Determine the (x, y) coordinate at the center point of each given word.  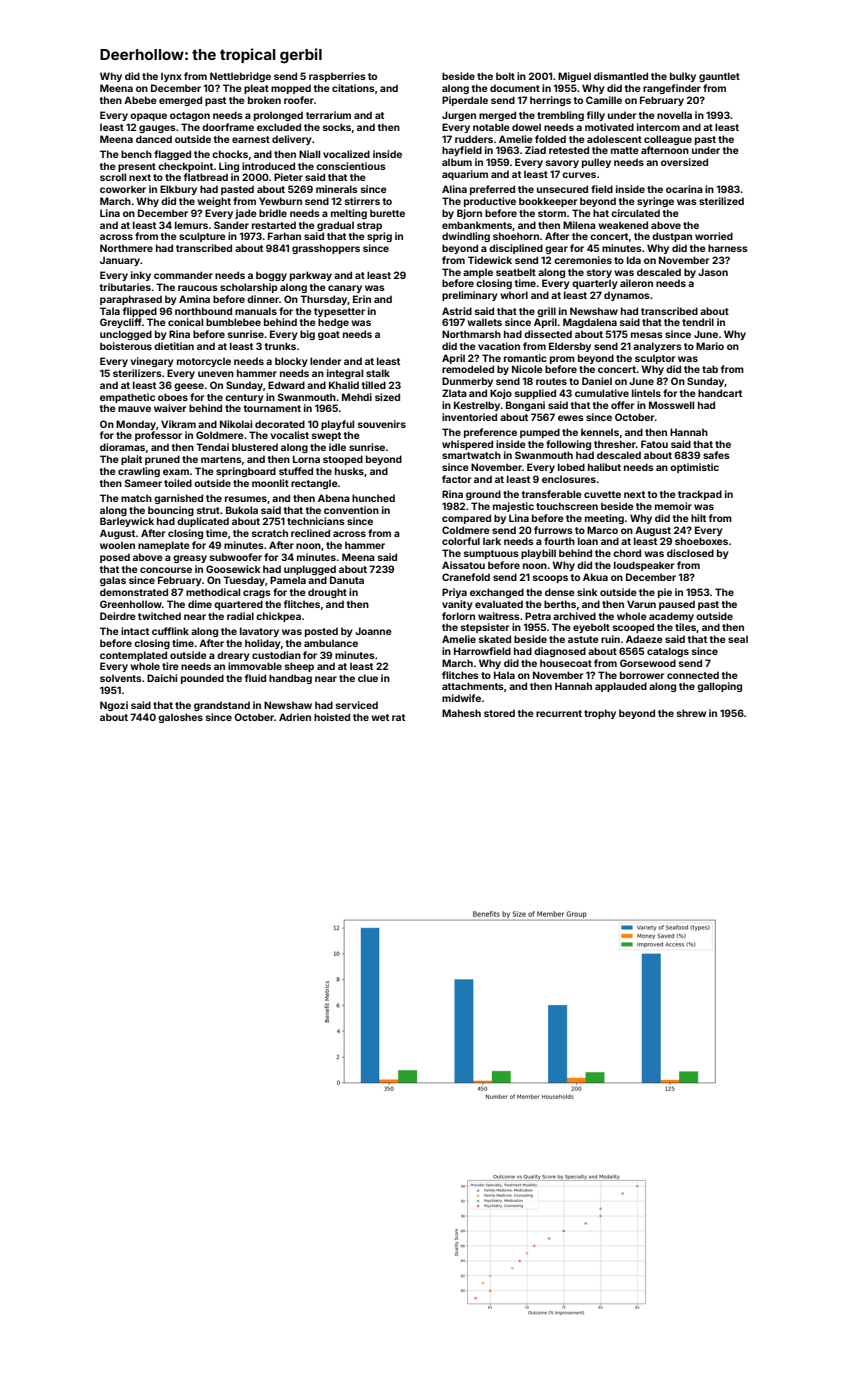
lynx (171, 77)
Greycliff (121, 323)
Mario (710, 346)
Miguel (574, 77)
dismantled (621, 76)
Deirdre (118, 616)
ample (478, 273)
